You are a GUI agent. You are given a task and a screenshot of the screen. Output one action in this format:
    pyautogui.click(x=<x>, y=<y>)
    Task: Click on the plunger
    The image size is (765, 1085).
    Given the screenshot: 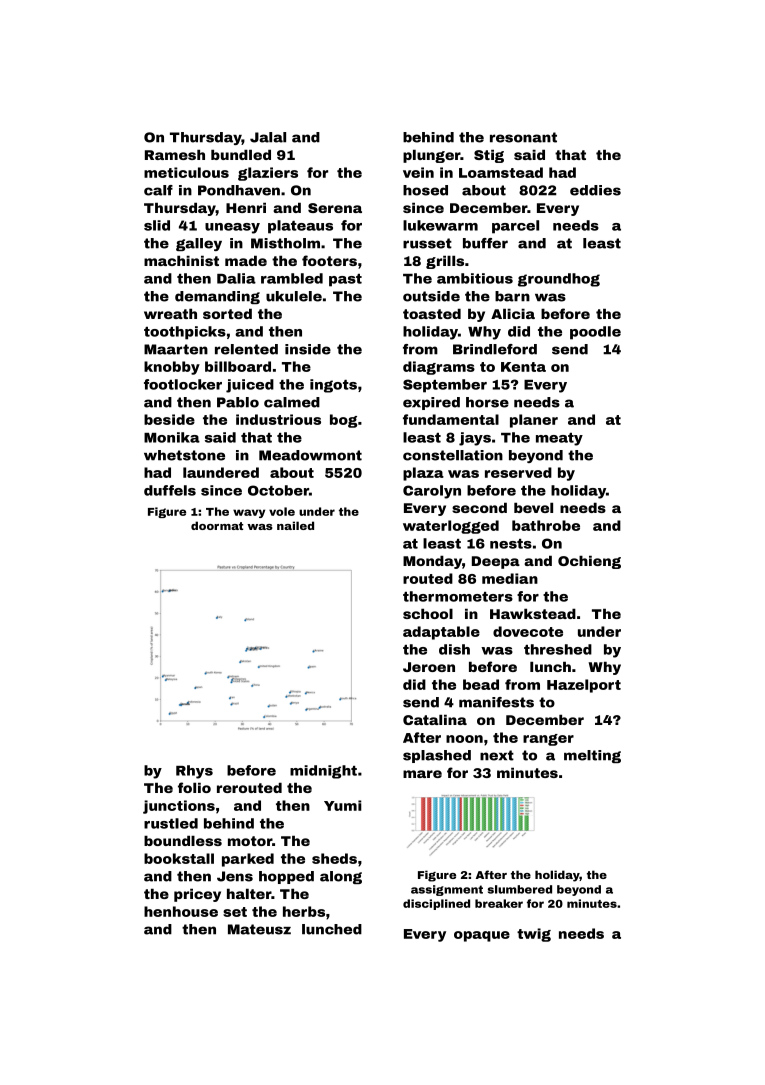 What is the action you would take?
    pyautogui.click(x=432, y=156)
